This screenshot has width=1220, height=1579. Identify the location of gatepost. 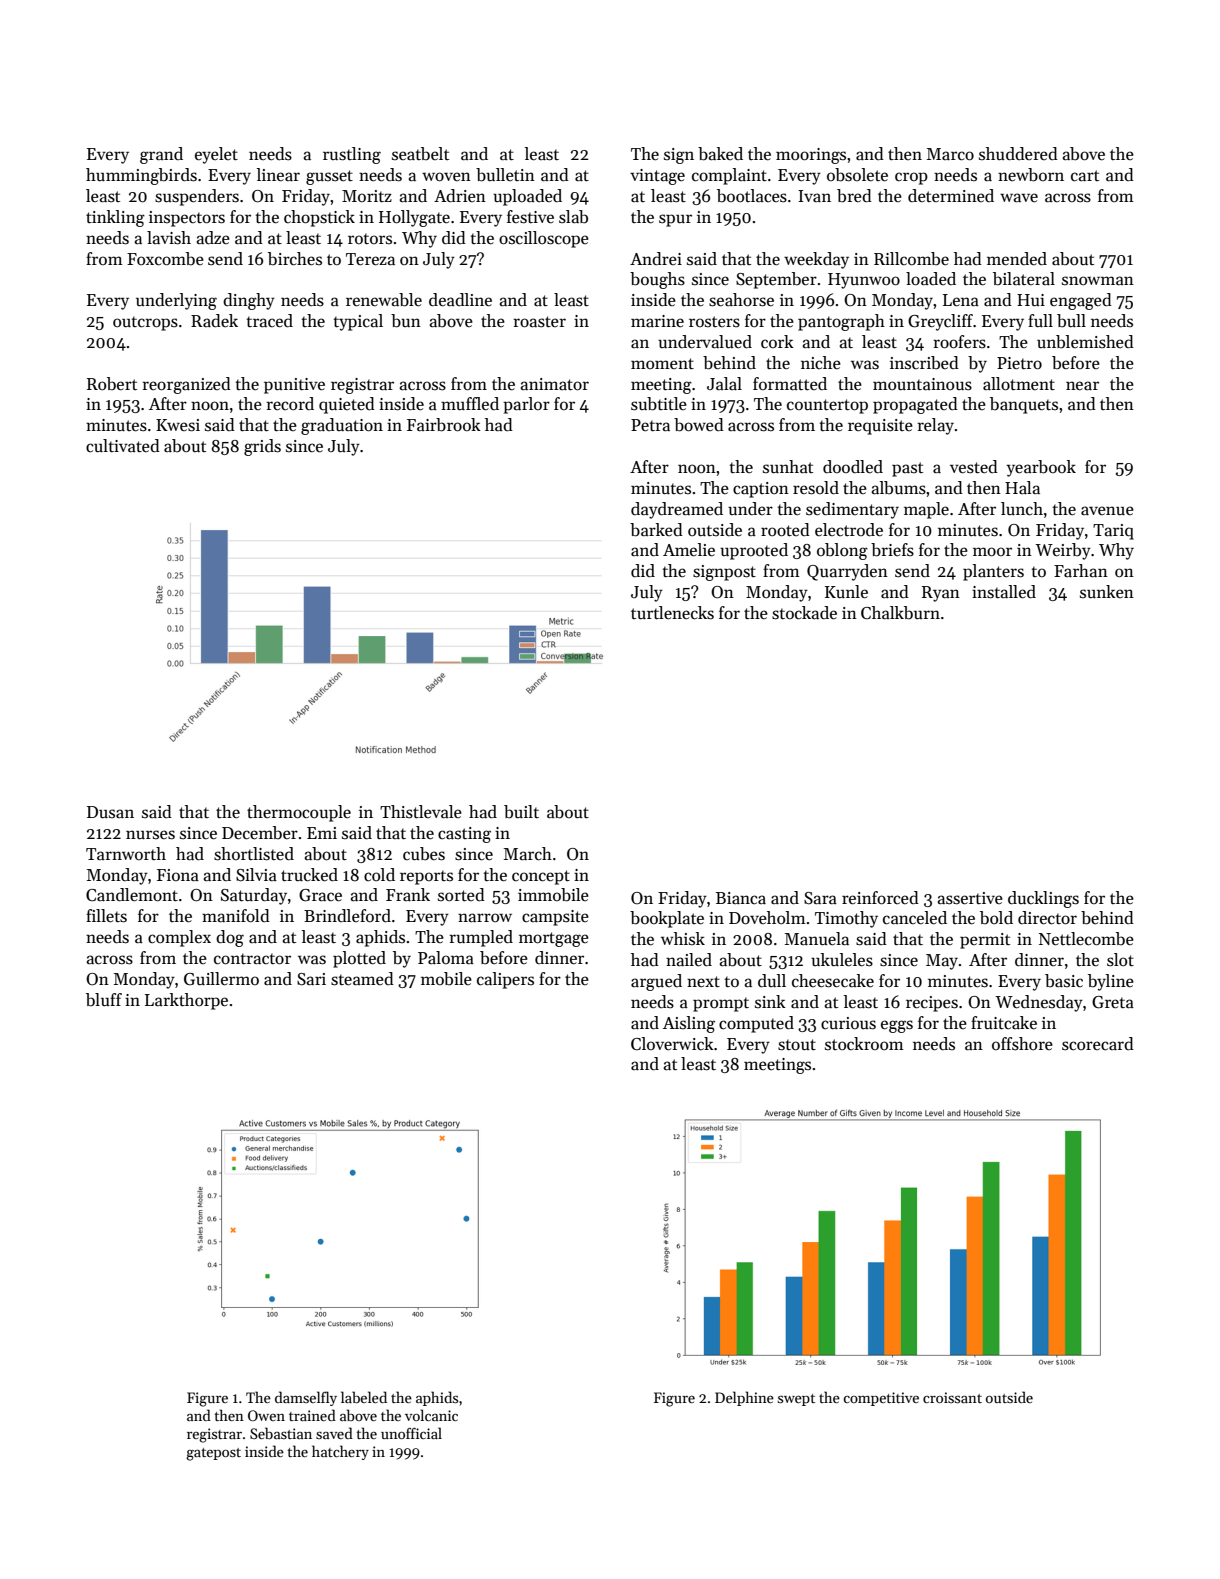
(213, 1454).
